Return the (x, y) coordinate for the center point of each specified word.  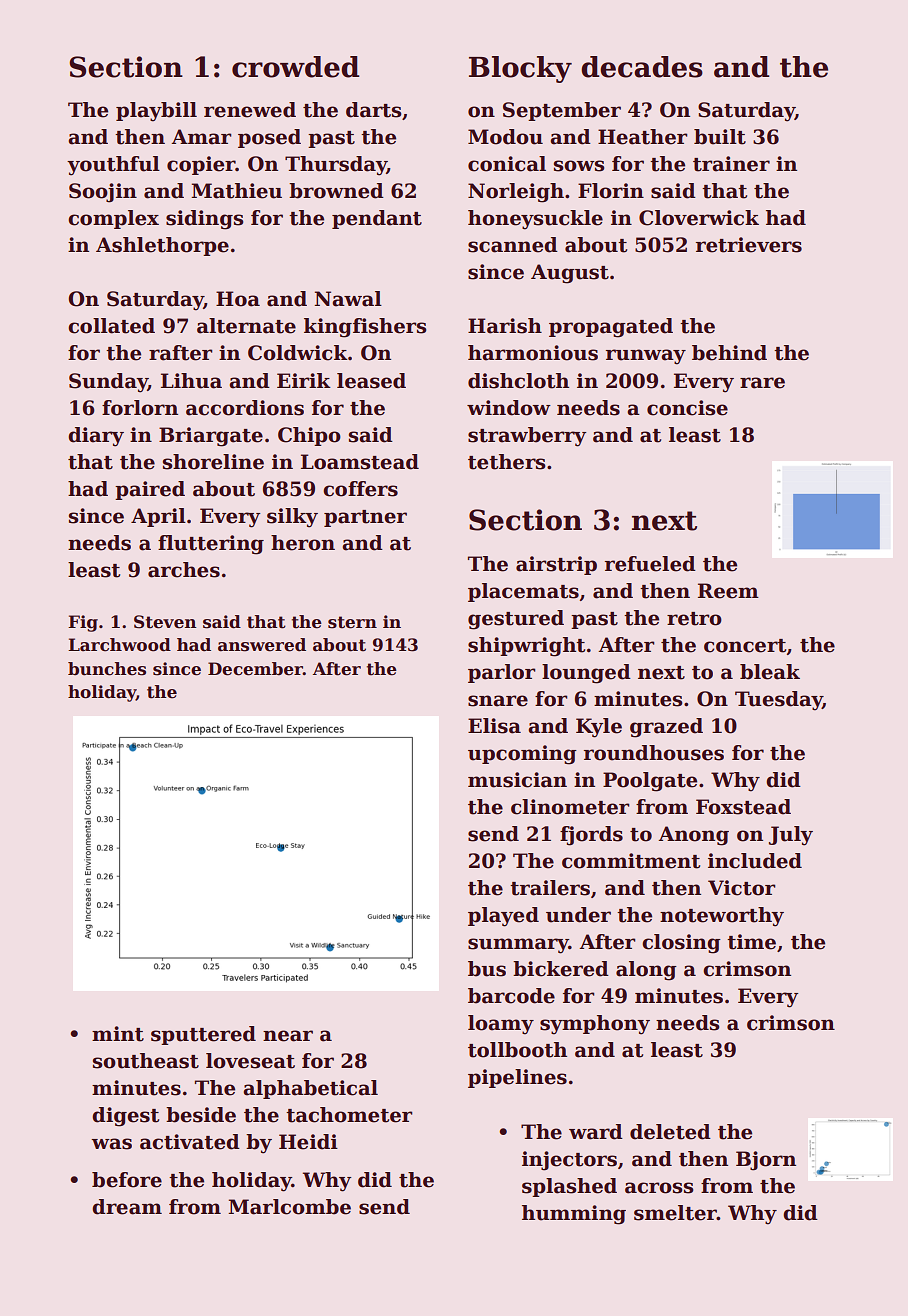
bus (487, 969)
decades (642, 67)
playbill (156, 112)
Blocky (520, 69)
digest (125, 1117)
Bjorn (766, 1161)
